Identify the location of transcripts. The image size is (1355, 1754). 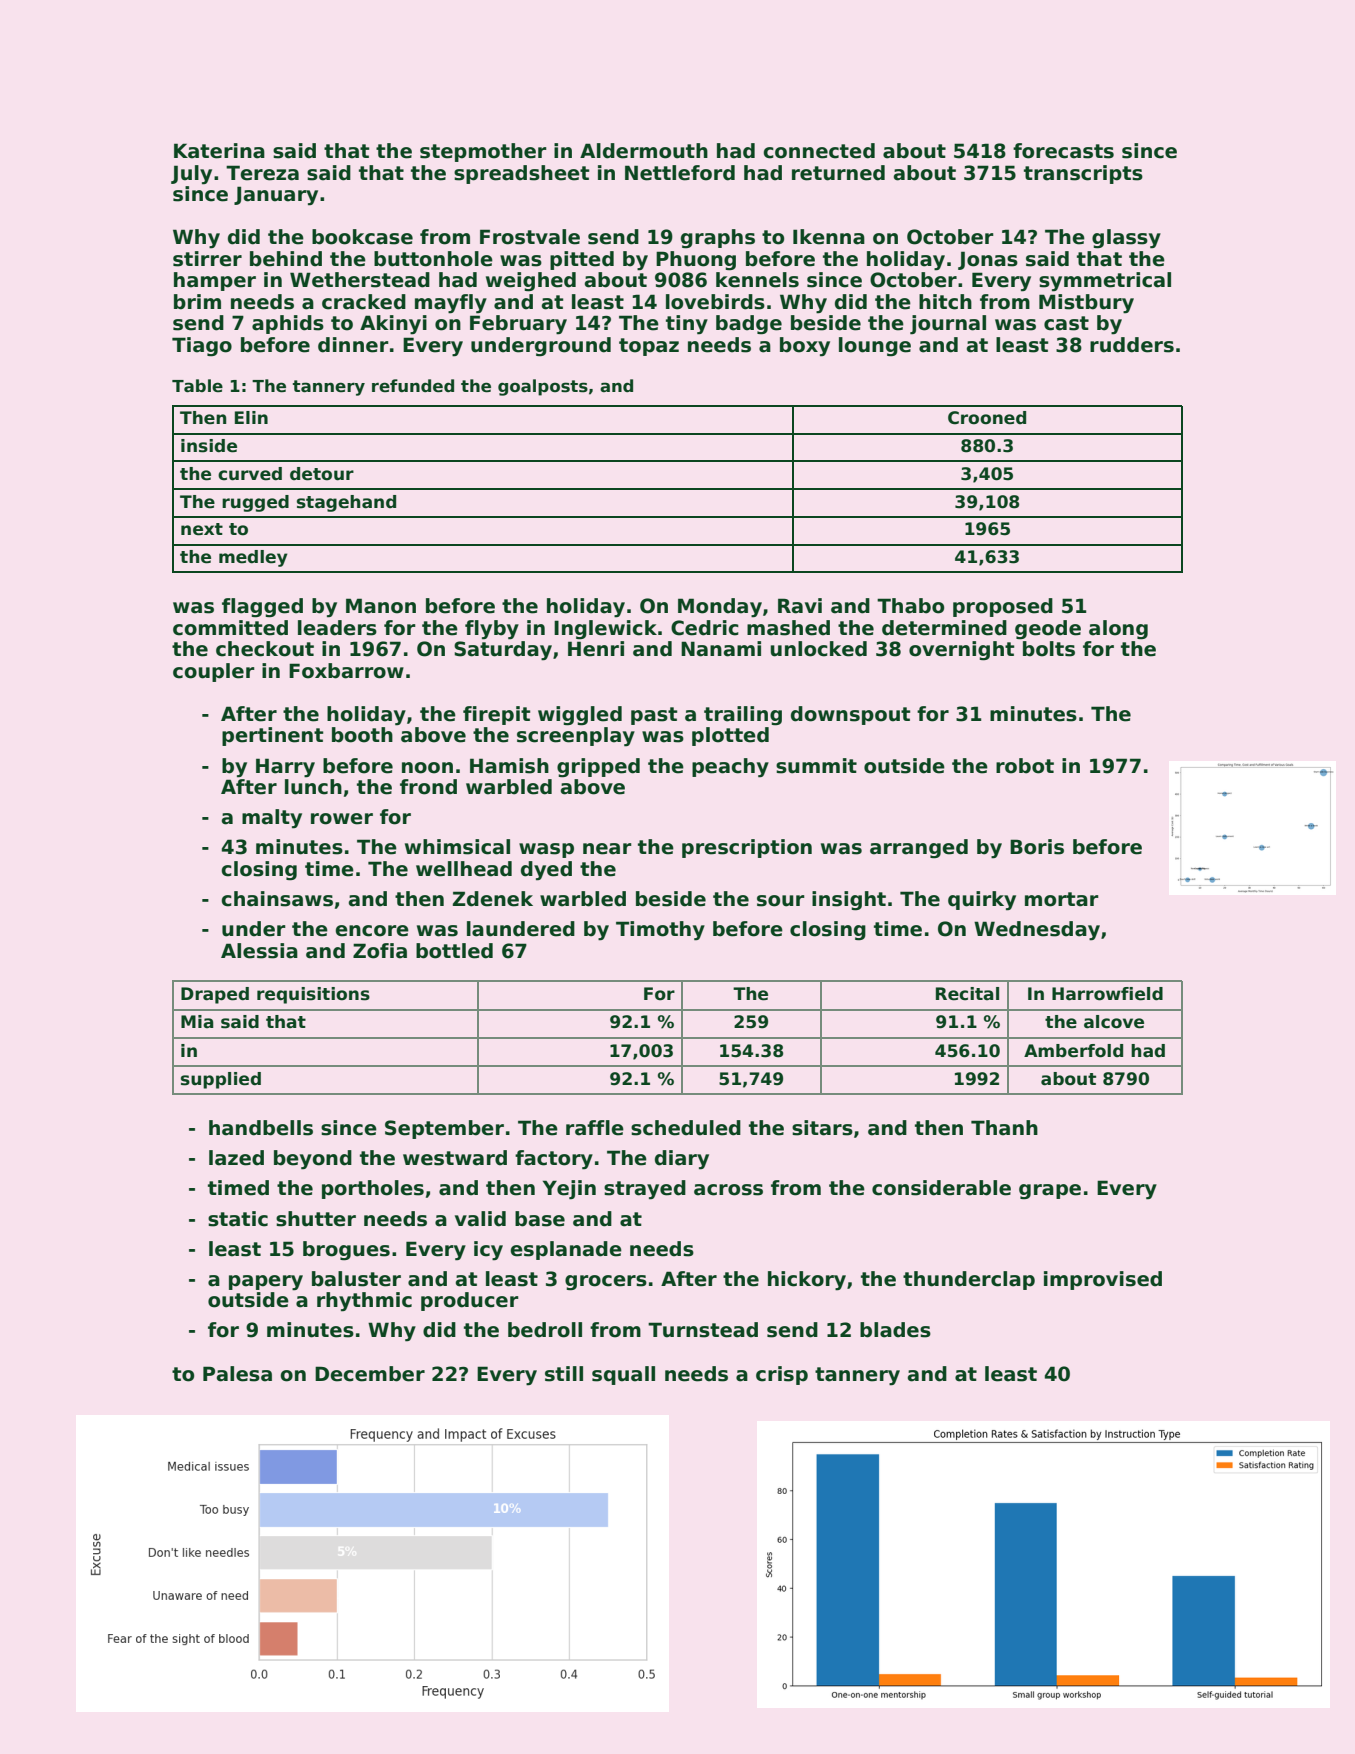
(1083, 174).
